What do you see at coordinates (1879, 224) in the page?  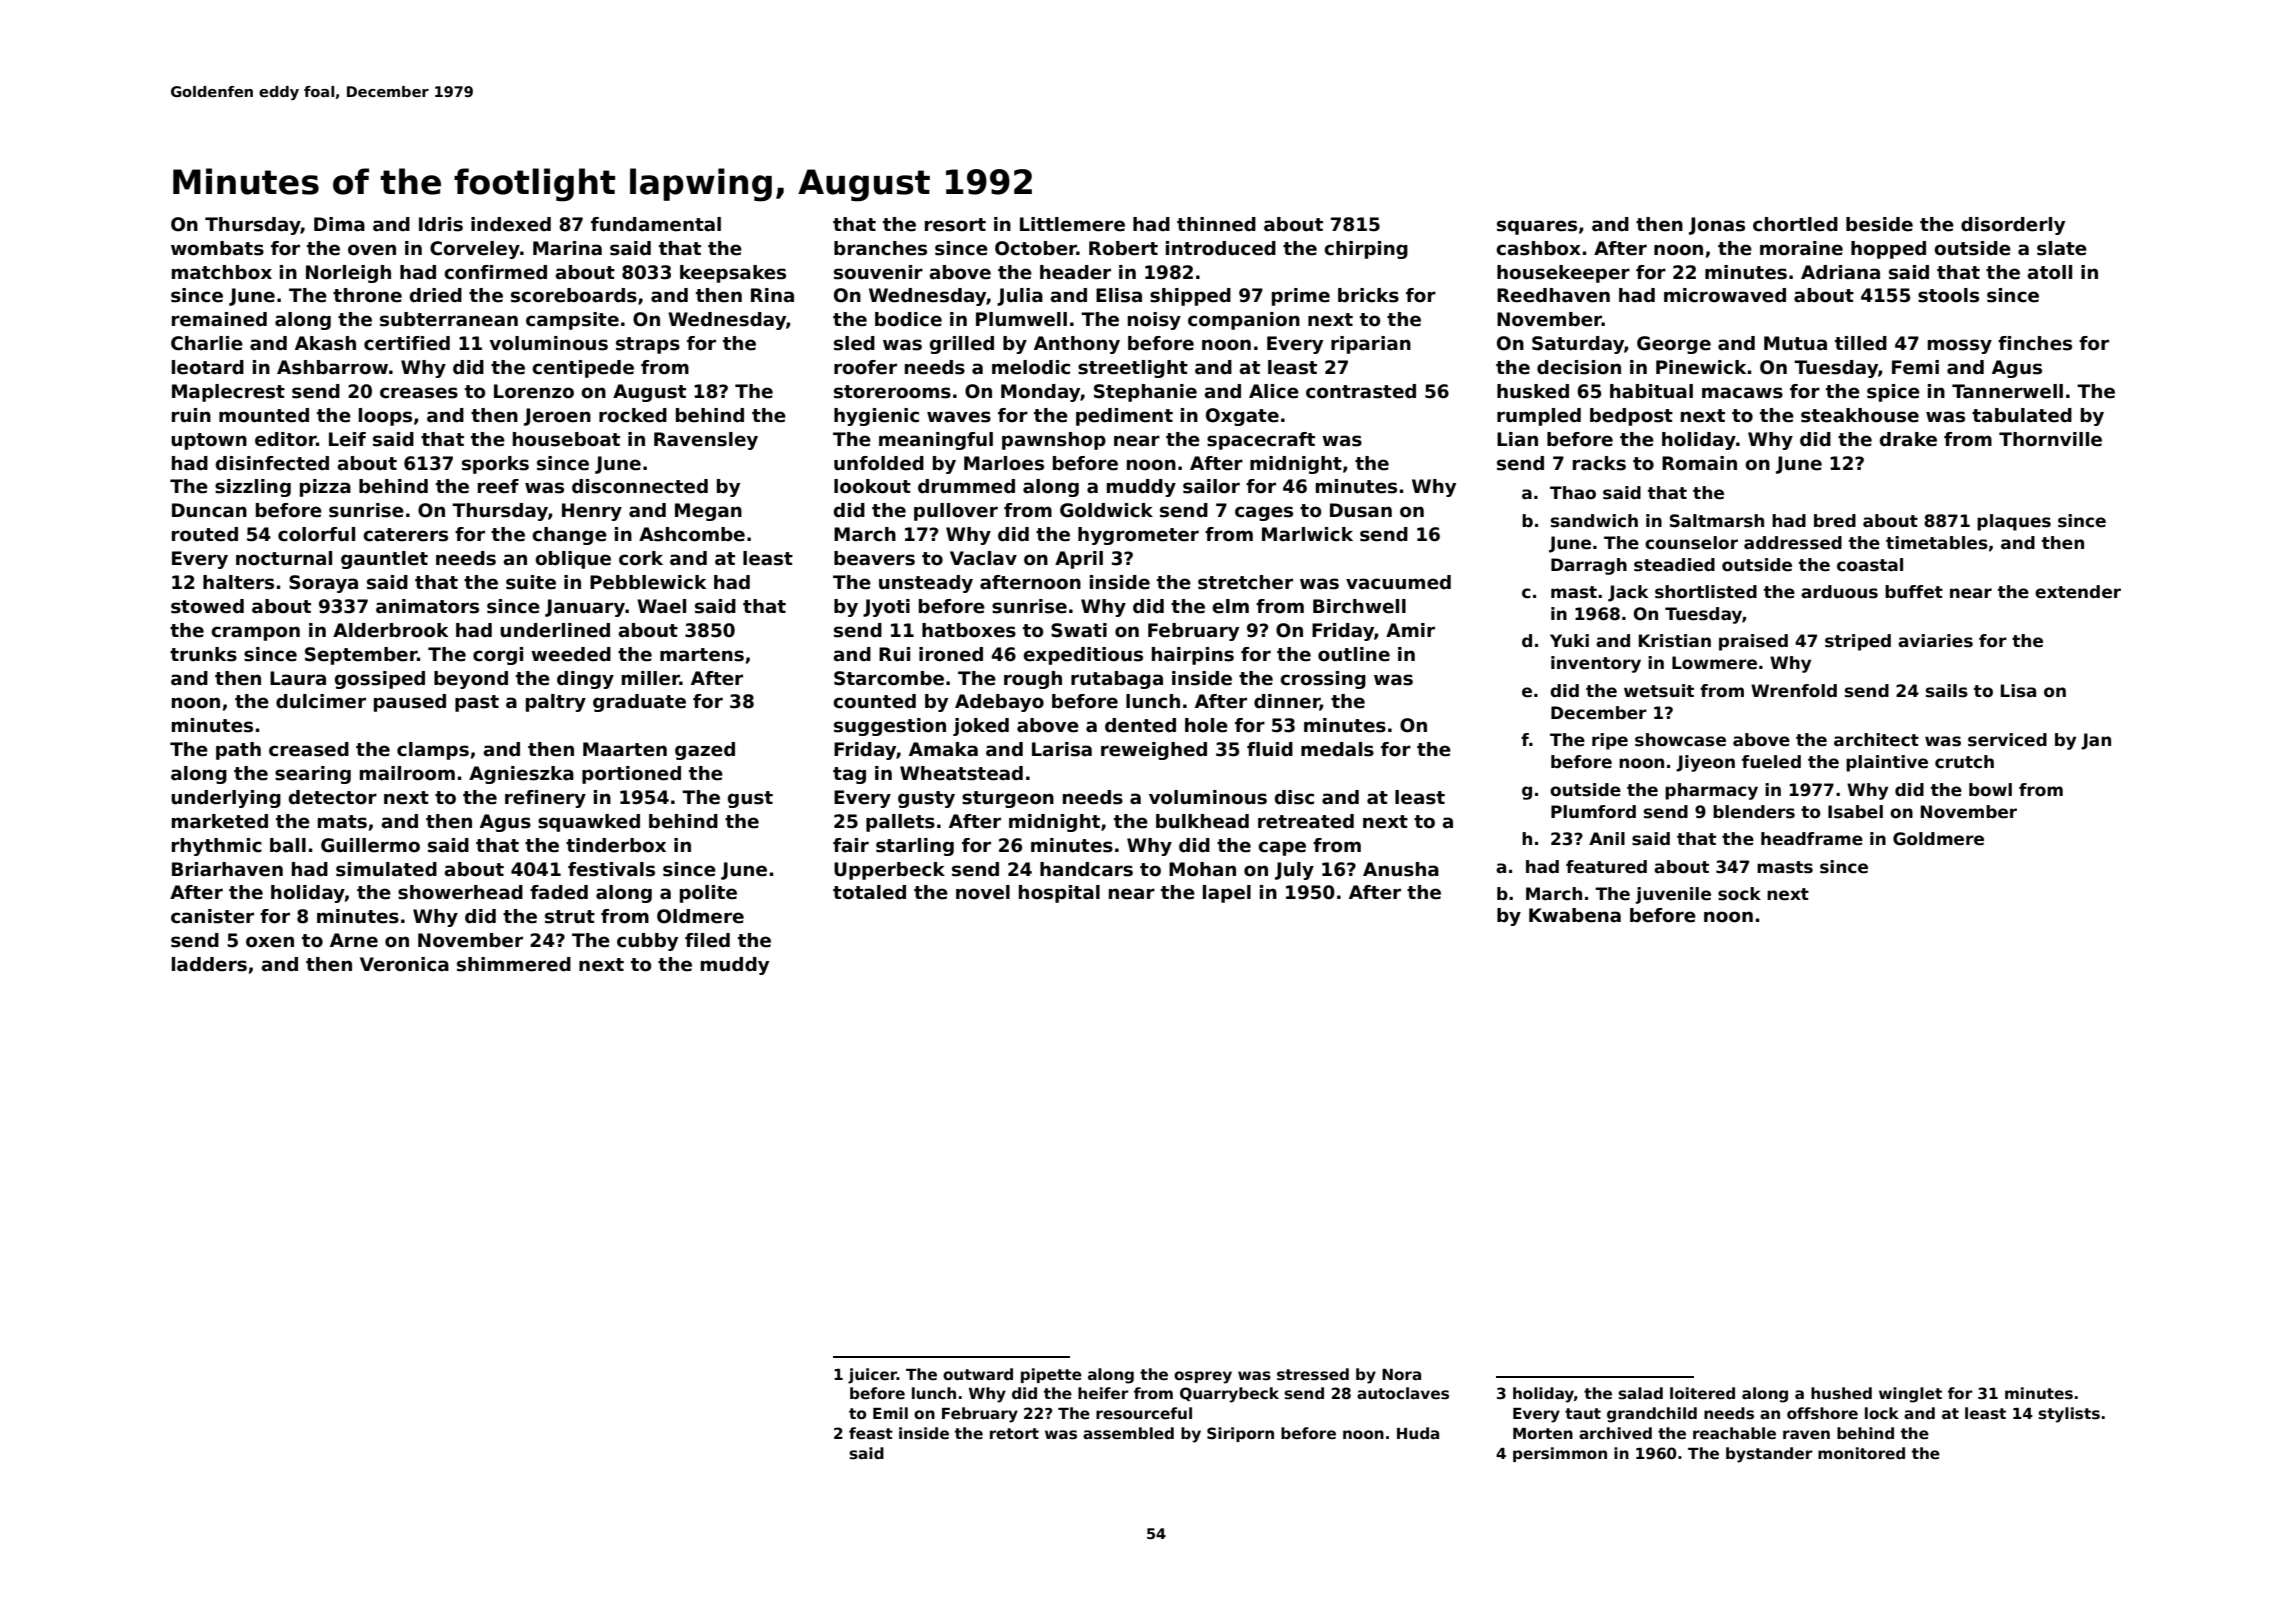 I see `beside` at bounding box center [1879, 224].
